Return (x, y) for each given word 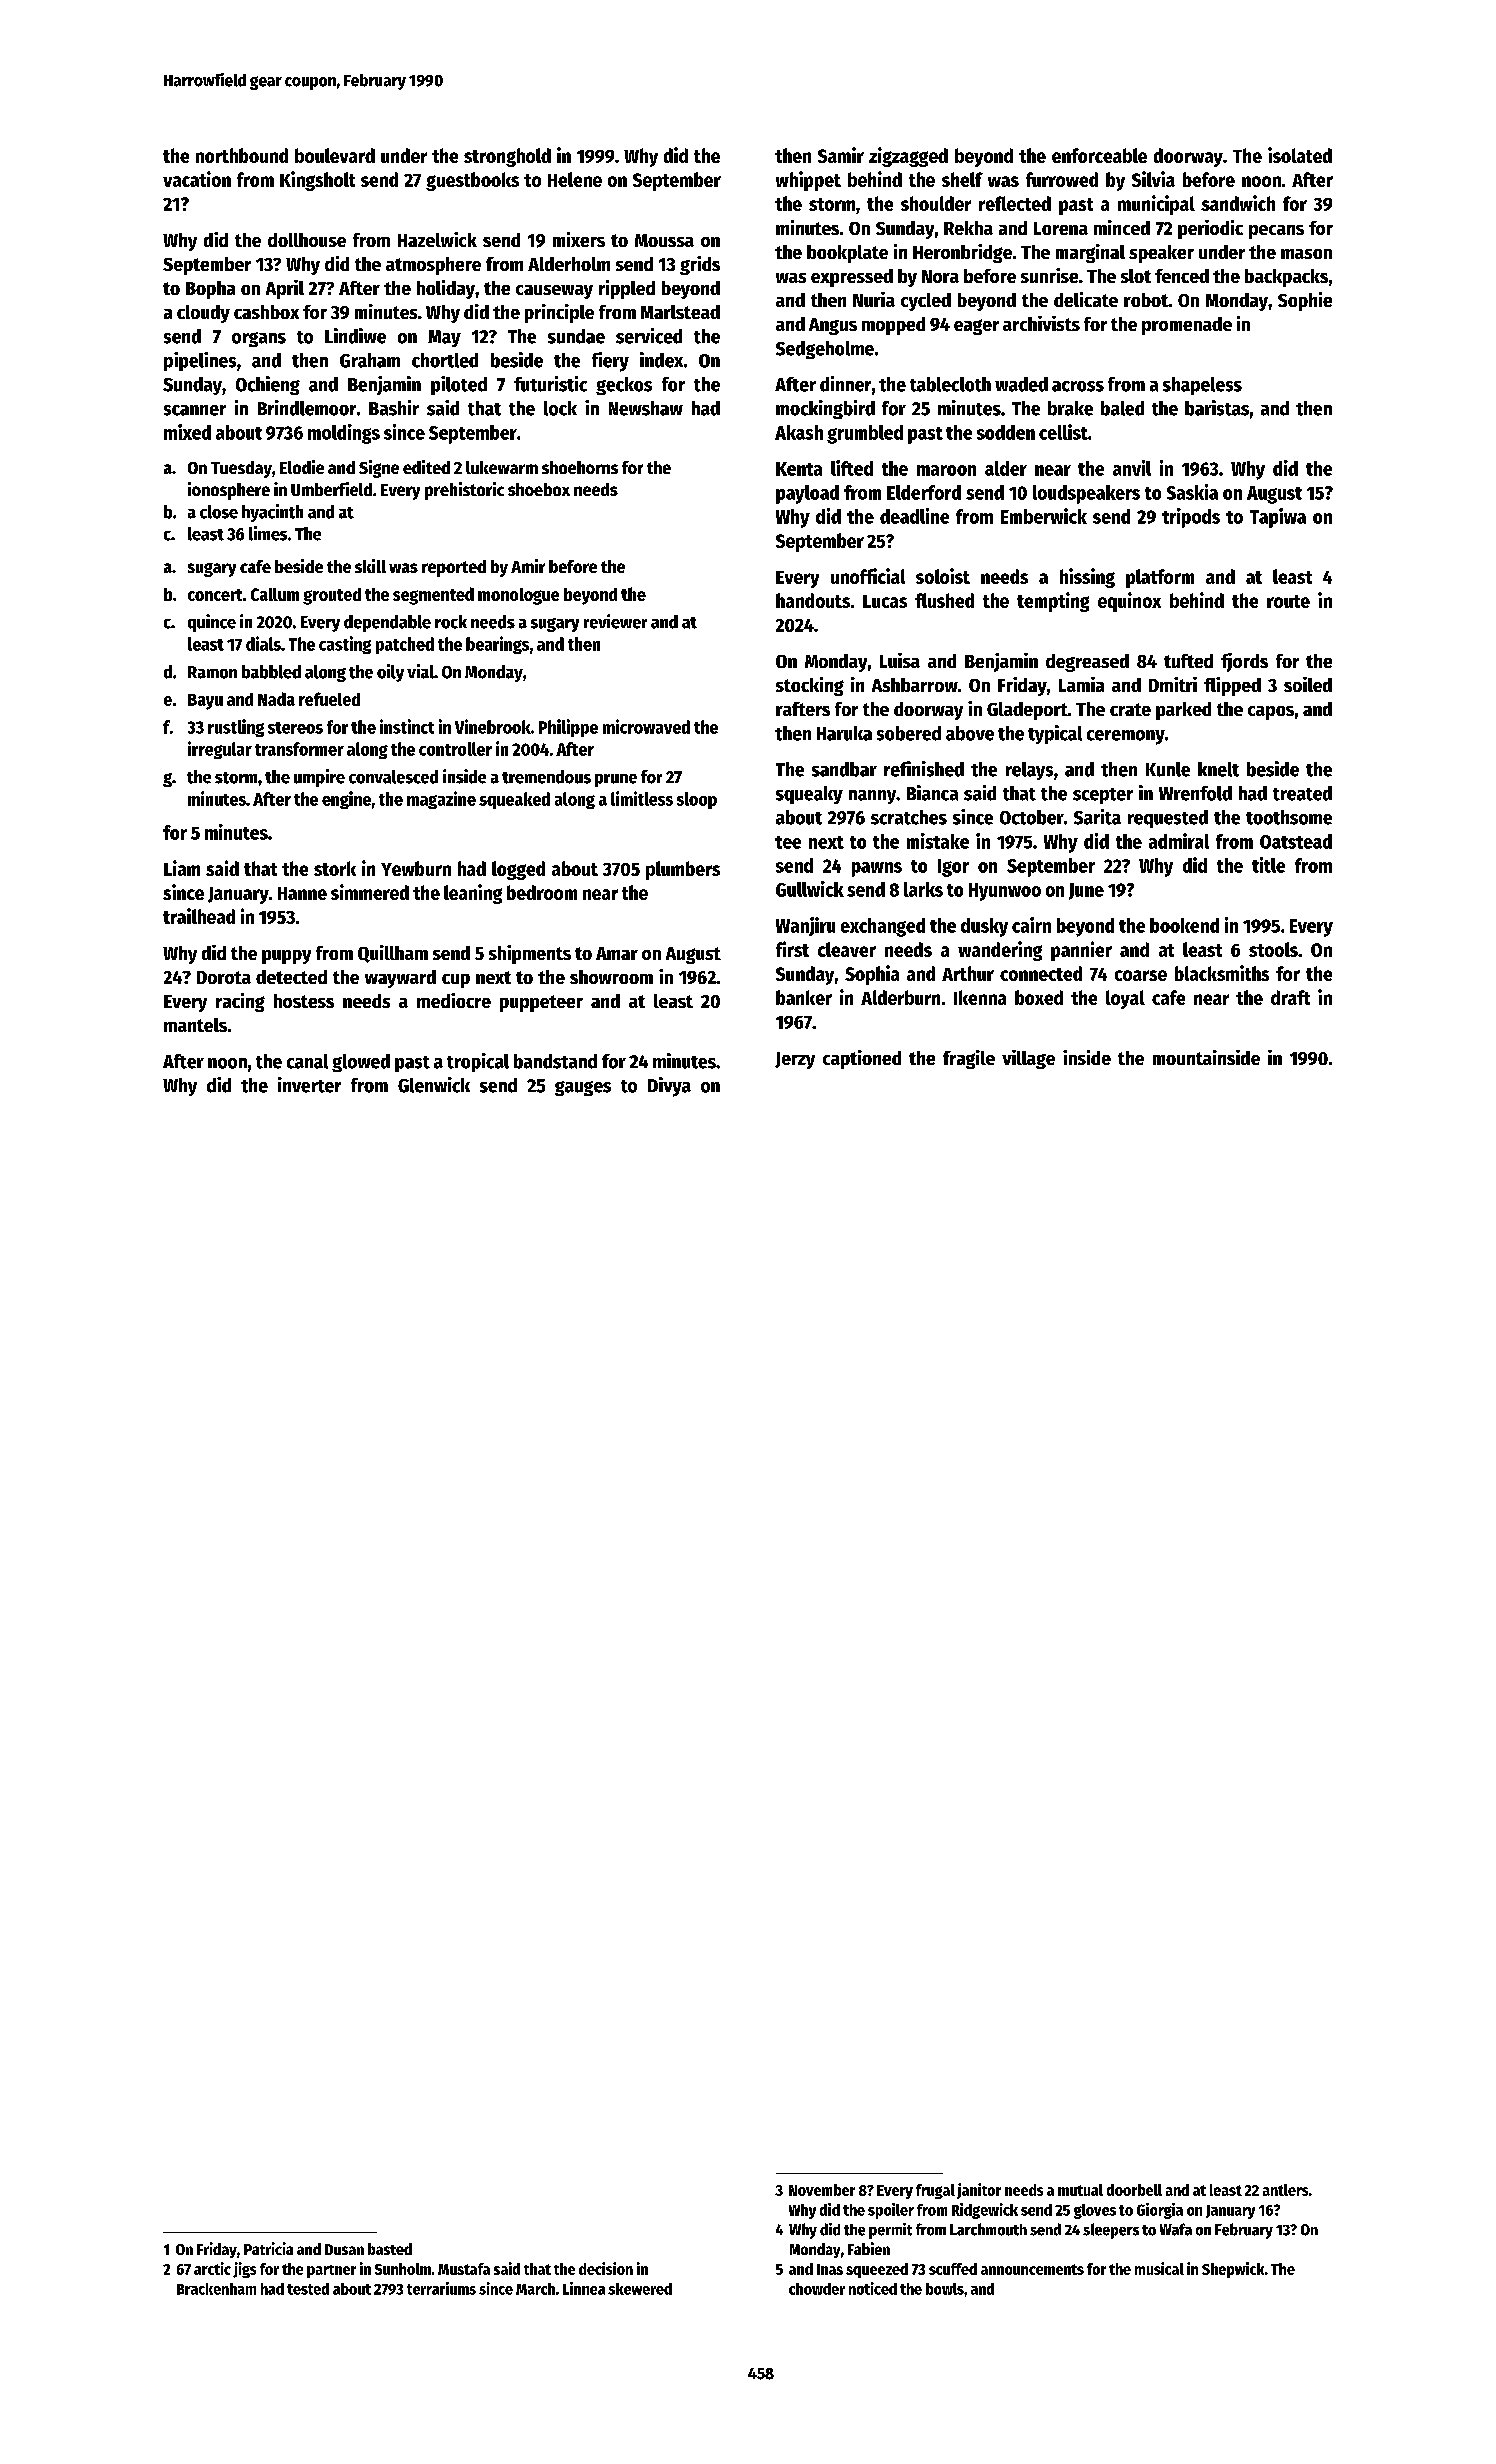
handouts (813, 600)
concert (215, 595)
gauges (583, 1088)
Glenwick (434, 1085)
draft (1290, 997)
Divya (669, 1087)
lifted (852, 468)
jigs (244, 2270)
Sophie (1305, 301)
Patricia (268, 2248)
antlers (1285, 2190)
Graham (370, 360)
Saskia (1192, 492)
